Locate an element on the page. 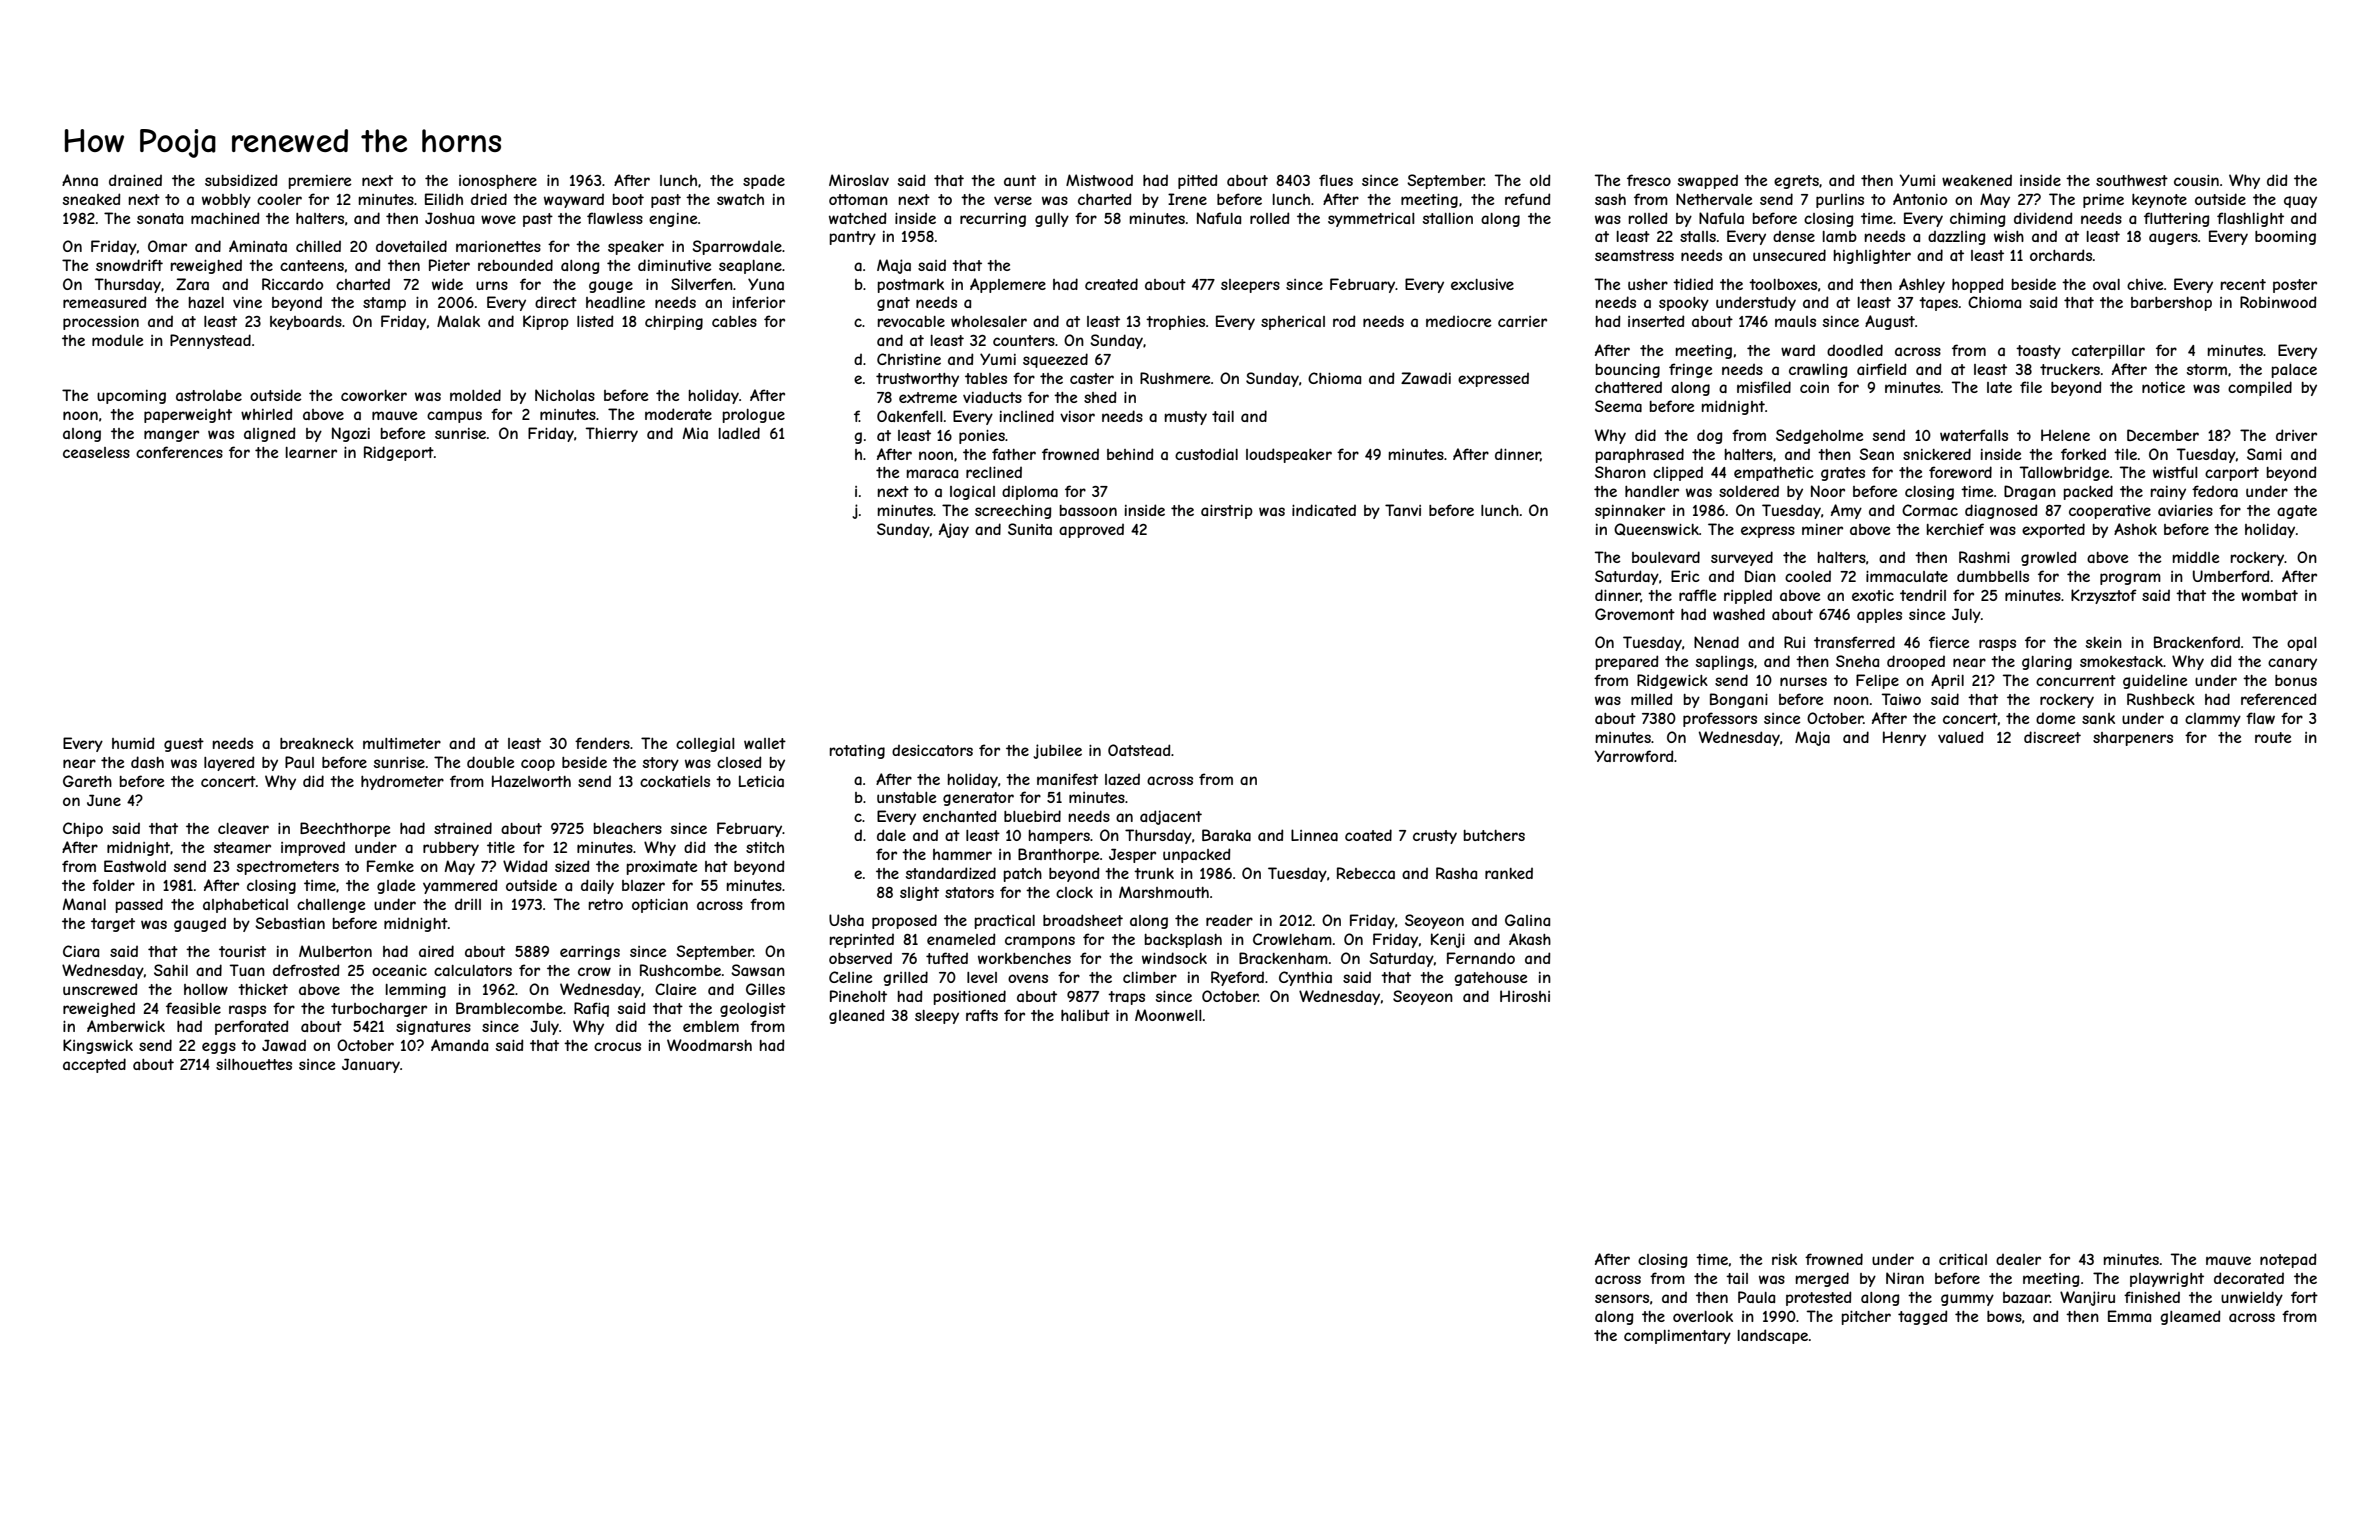  Henry is located at coordinates (1904, 738).
